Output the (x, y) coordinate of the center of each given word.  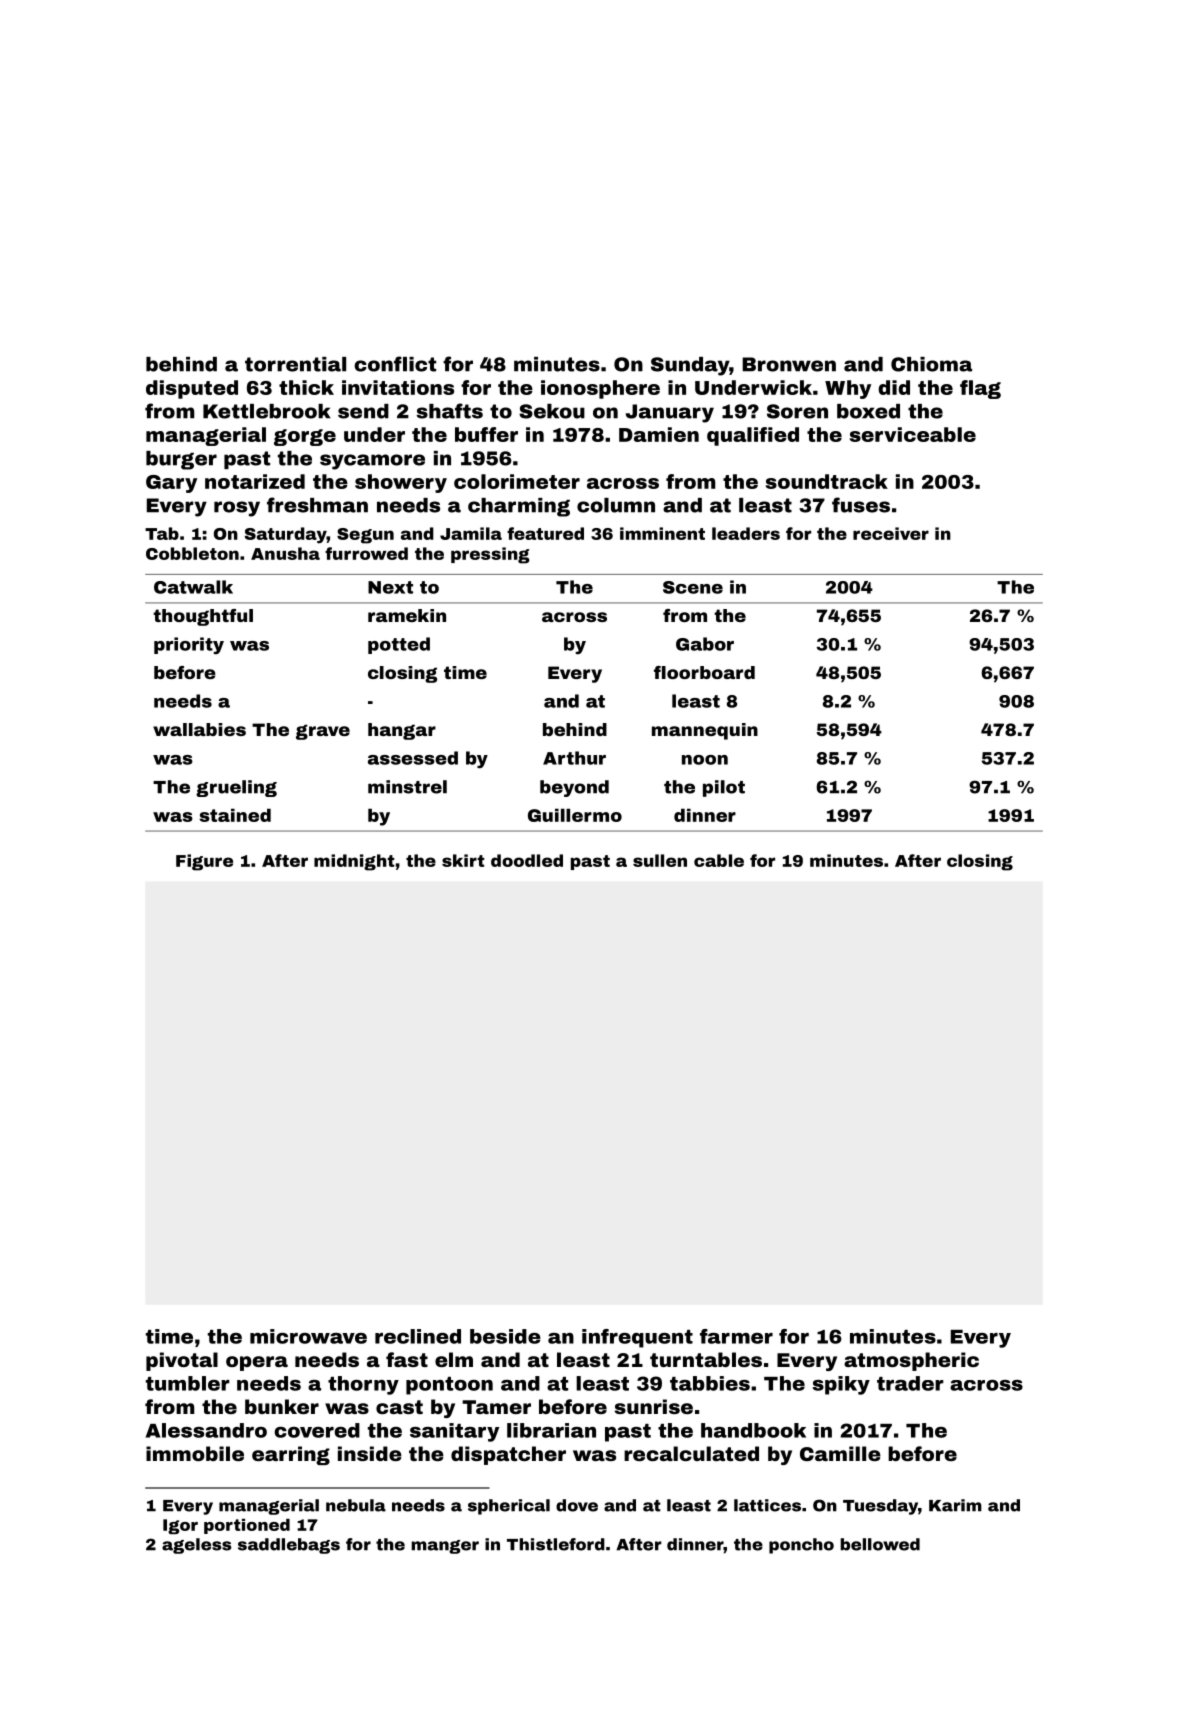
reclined (418, 1336)
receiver (891, 533)
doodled (527, 860)
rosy (237, 509)
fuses (861, 505)
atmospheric (911, 1361)
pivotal (182, 1361)
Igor (180, 1526)
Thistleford (556, 1544)
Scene (693, 587)
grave (323, 732)
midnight (354, 862)
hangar (402, 731)
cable (719, 860)
